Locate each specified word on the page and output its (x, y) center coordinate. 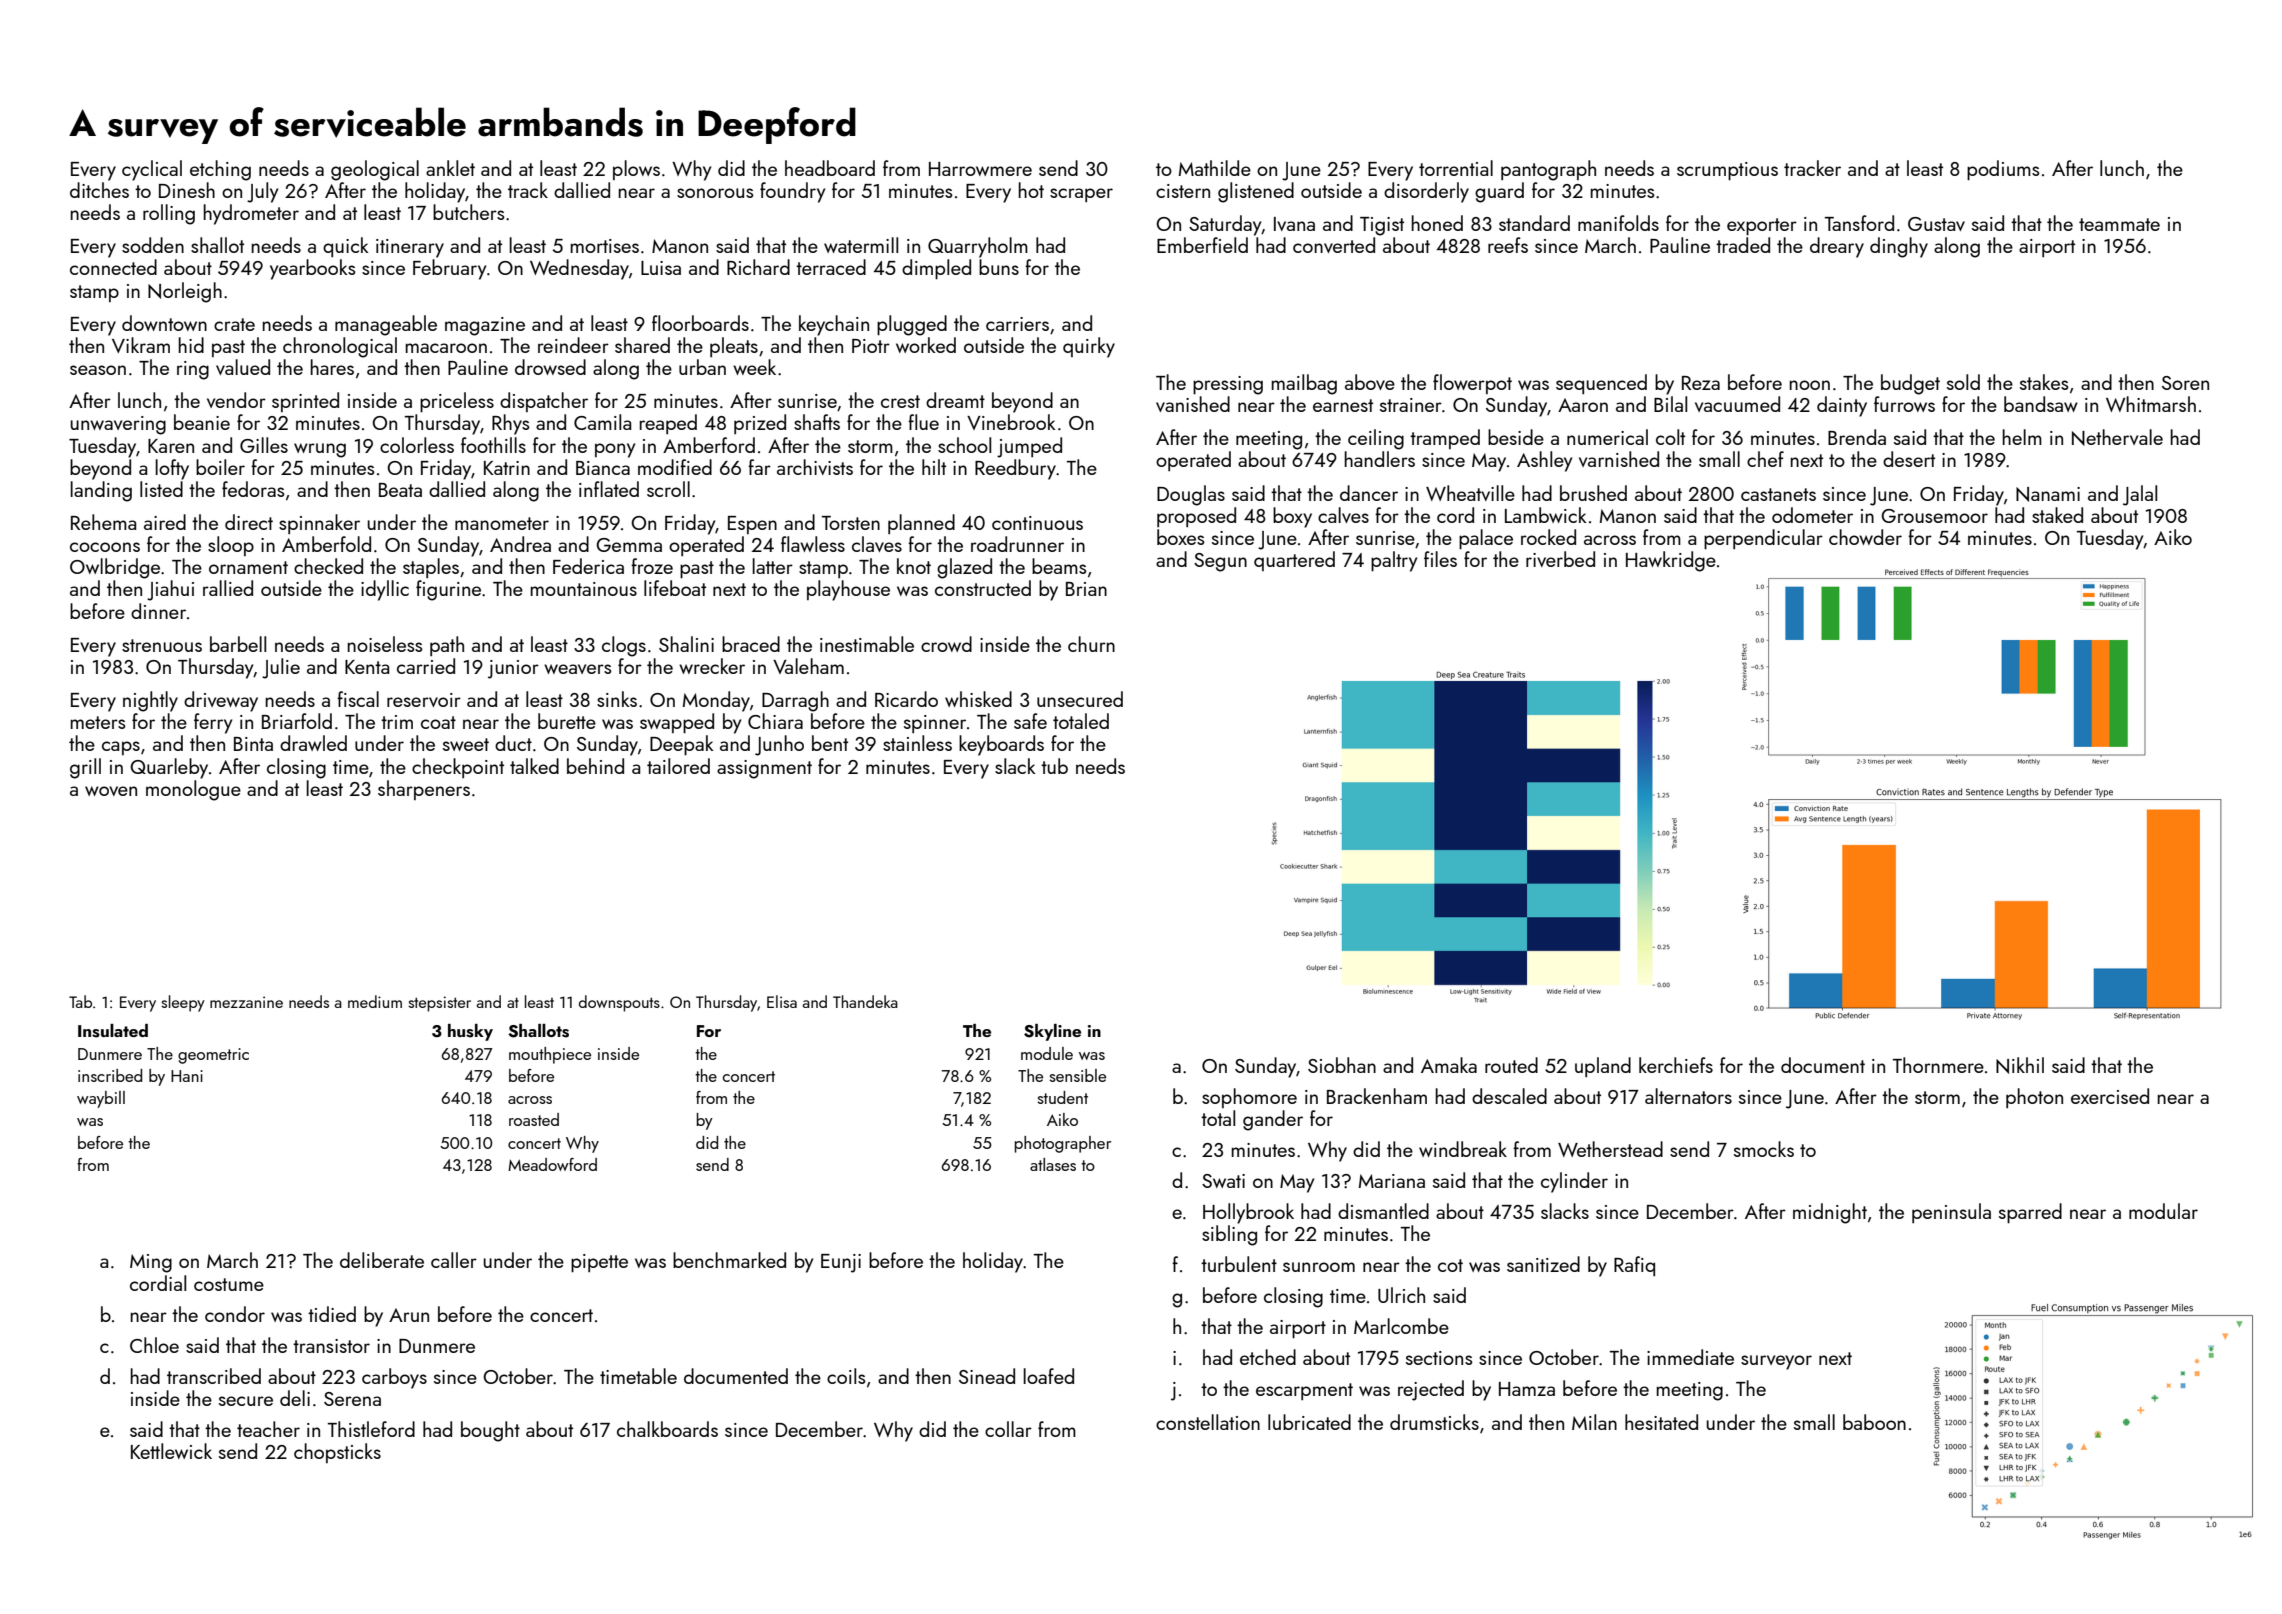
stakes (2044, 382)
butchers (469, 212)
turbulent (1239, 1264)
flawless (813, 544)
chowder (1865, 537)
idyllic (385, 590)
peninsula (1951, 1213)
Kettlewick (171, 1451)
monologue (193, 790)
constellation (1208, 1422)
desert (1909, 459)
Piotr (871, 346)
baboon (1874, 1422)
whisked (978, 699)
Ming (151, 1263)
